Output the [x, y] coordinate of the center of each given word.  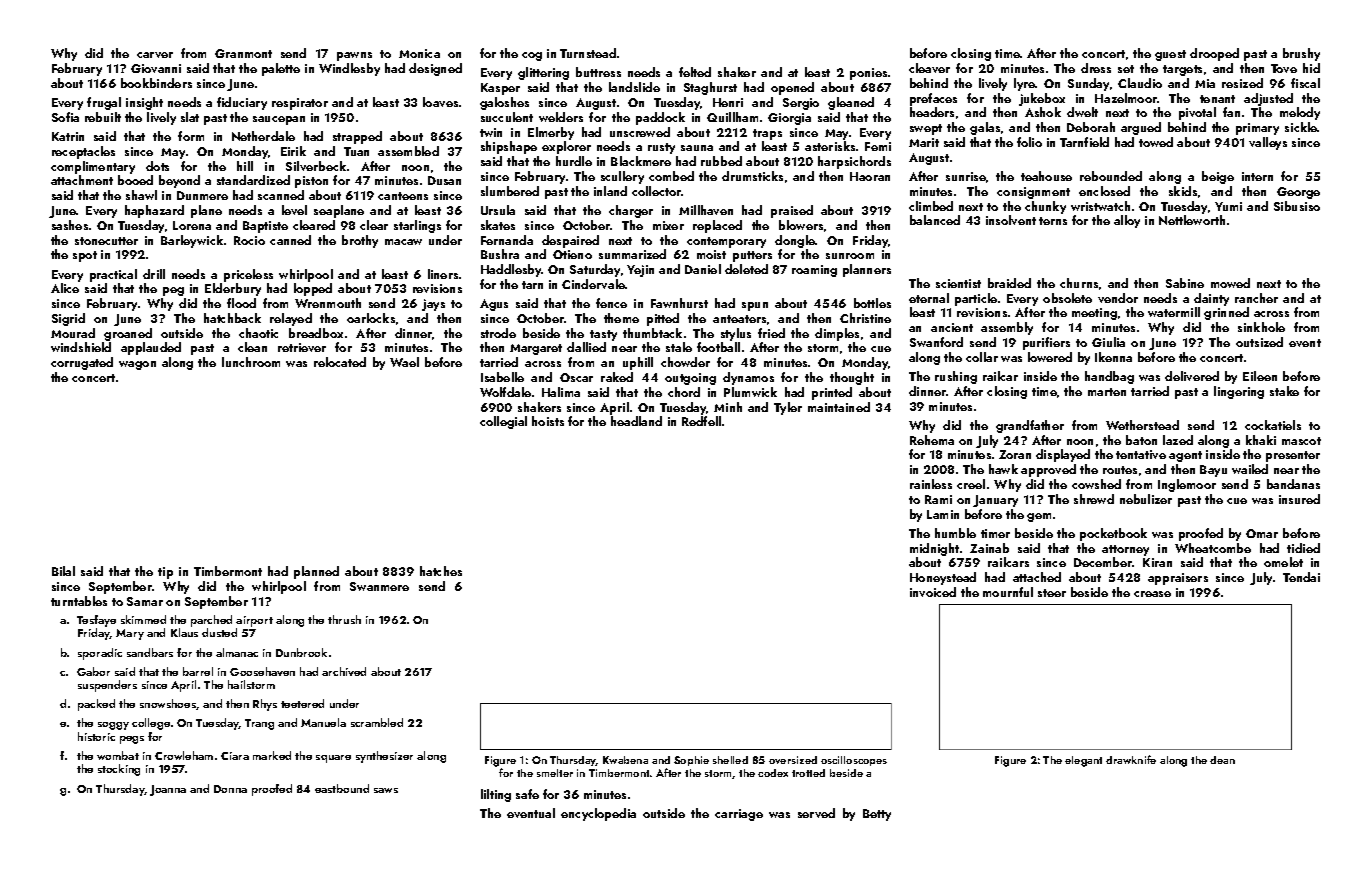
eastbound [342, 788]
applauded [151, 348]
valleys [1268, 143]
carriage [739, 815]
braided [1009, 283]
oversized [793, 760]
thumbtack [652, 333]
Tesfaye [96, 621]
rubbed [721, 161]
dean [1222, 760]
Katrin [68, 136]
